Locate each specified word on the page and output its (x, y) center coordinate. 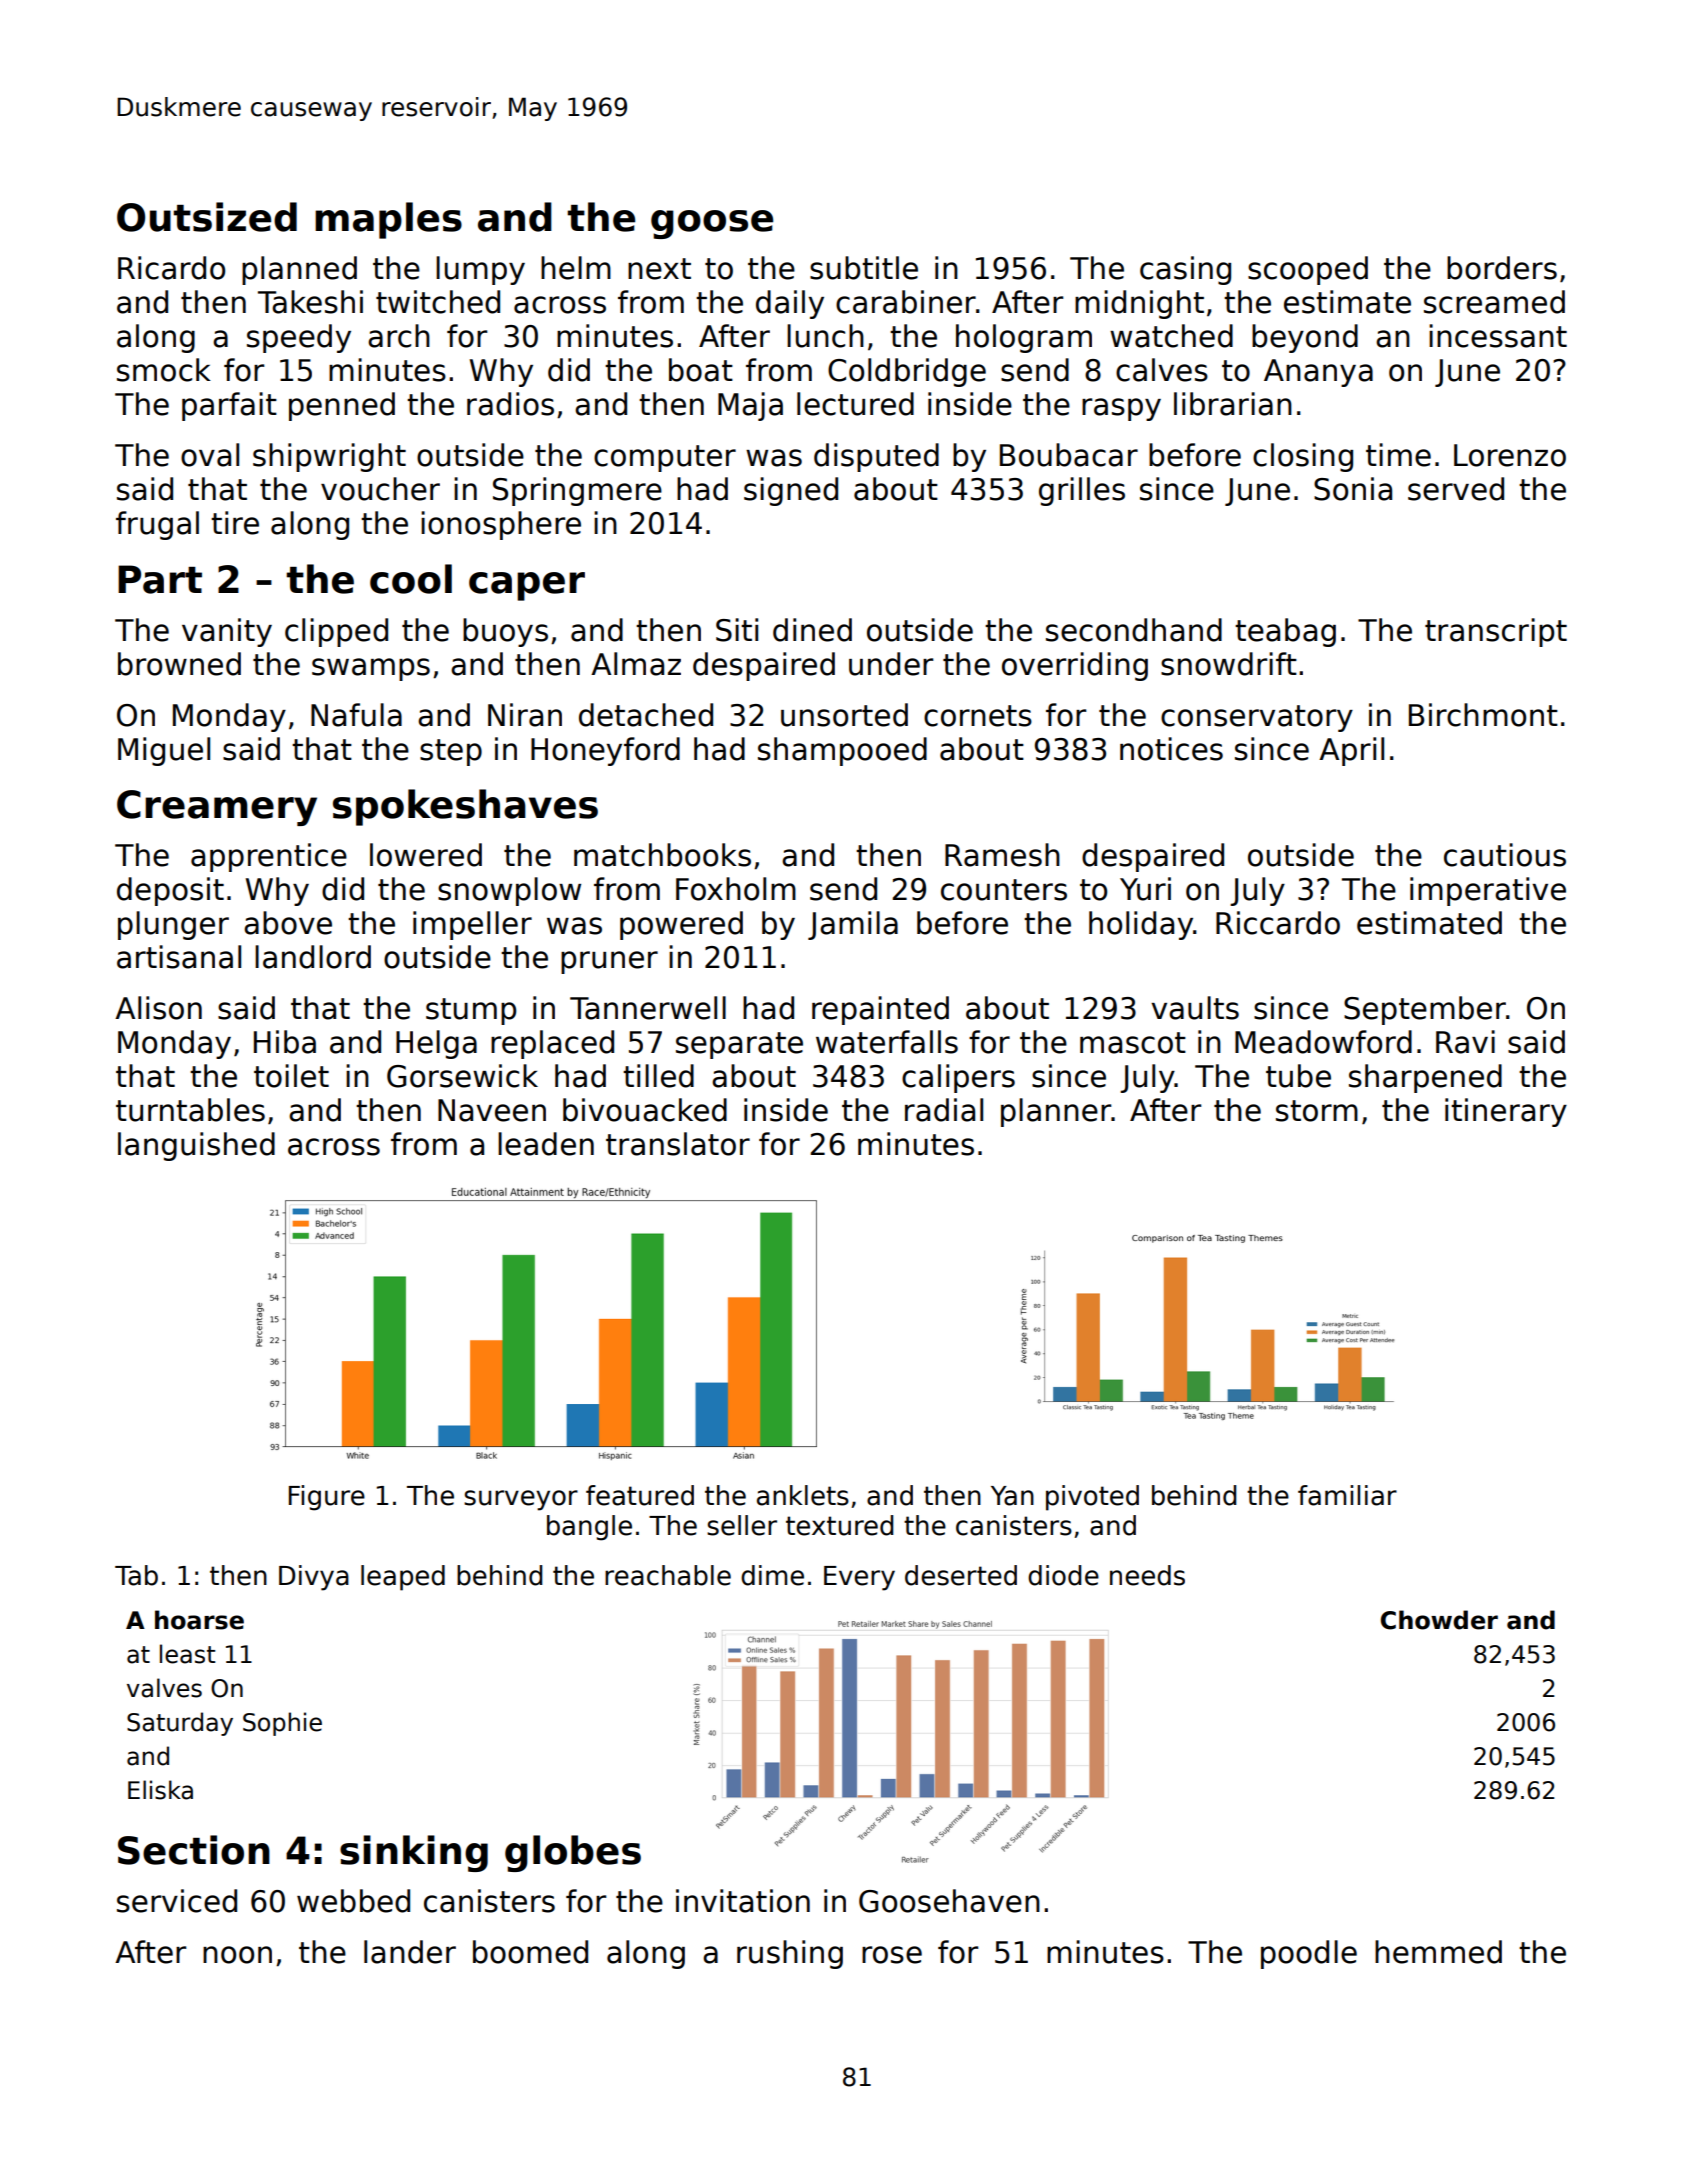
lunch (825, 336)
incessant (1498, 336)
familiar (1347, 1495)
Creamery (217, 808)
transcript (1496, 632)
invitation (743, 1901)
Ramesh (1002, 855)
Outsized (207, 217)
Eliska (160, 1790)
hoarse (199, 1620)
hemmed (1438, 1952)
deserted (961, 1575)
